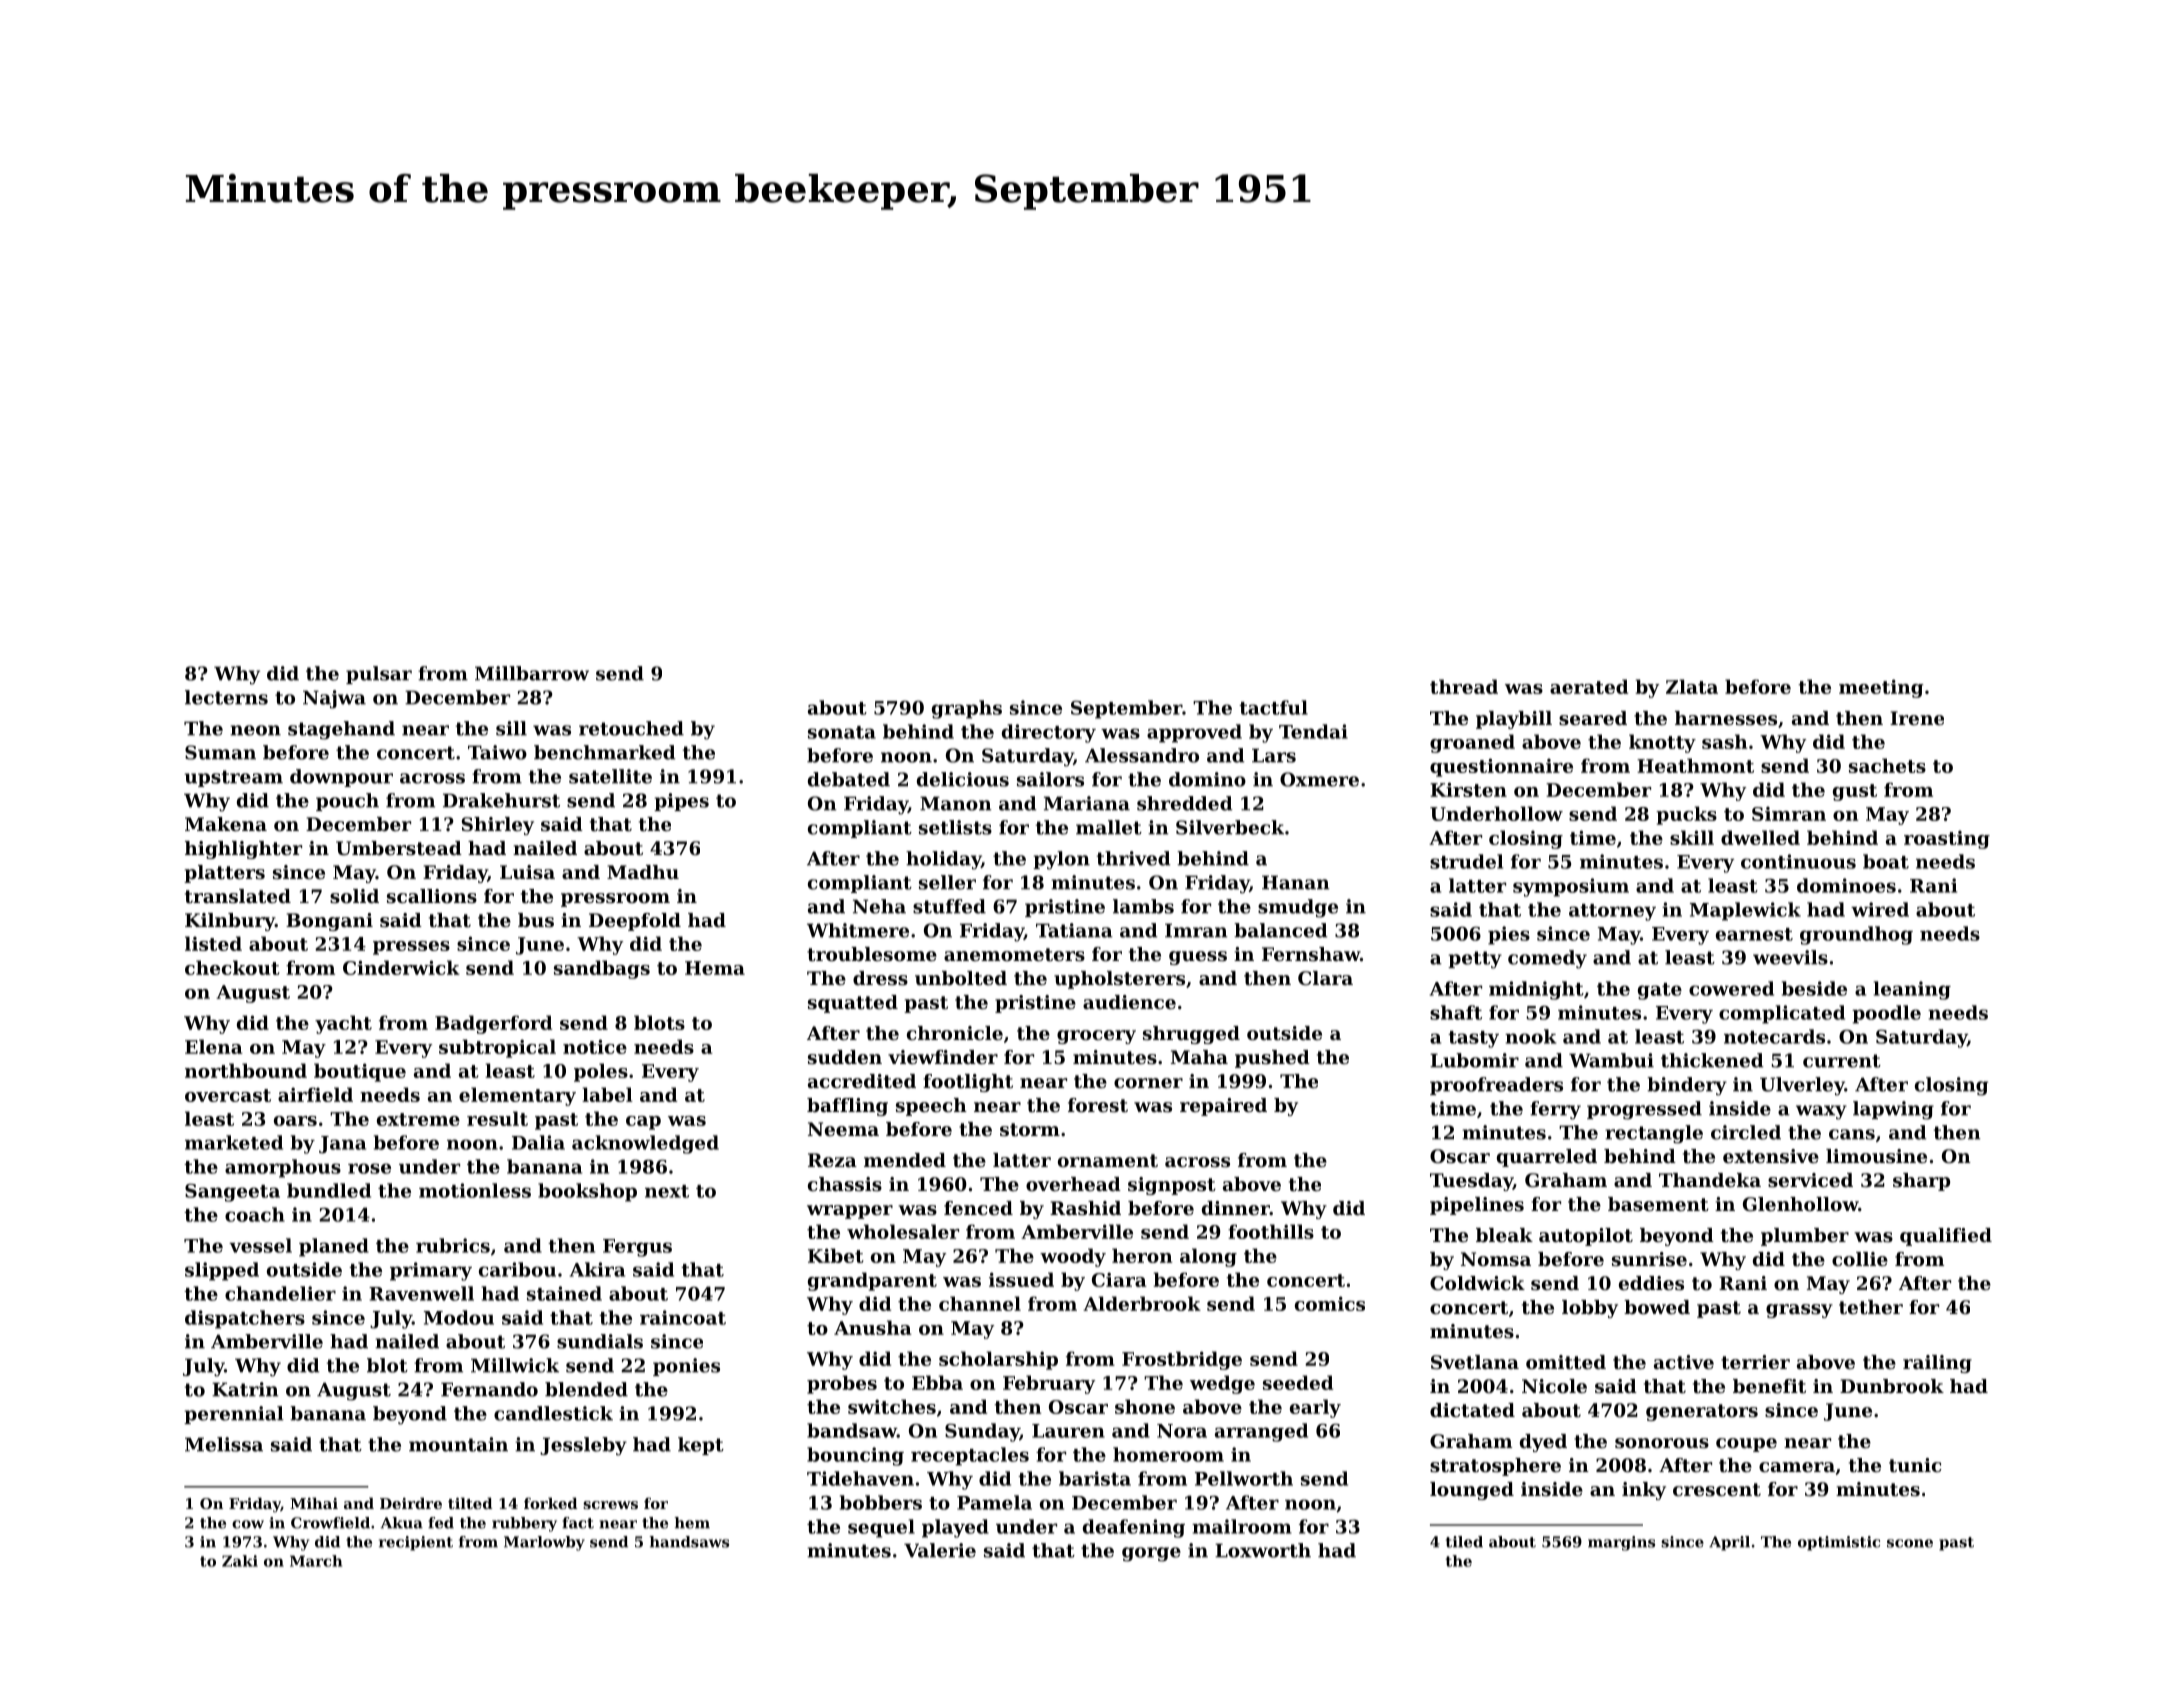  Describe the element at coordinates (1947, 839) in the page. I see `roasting` at that location.
